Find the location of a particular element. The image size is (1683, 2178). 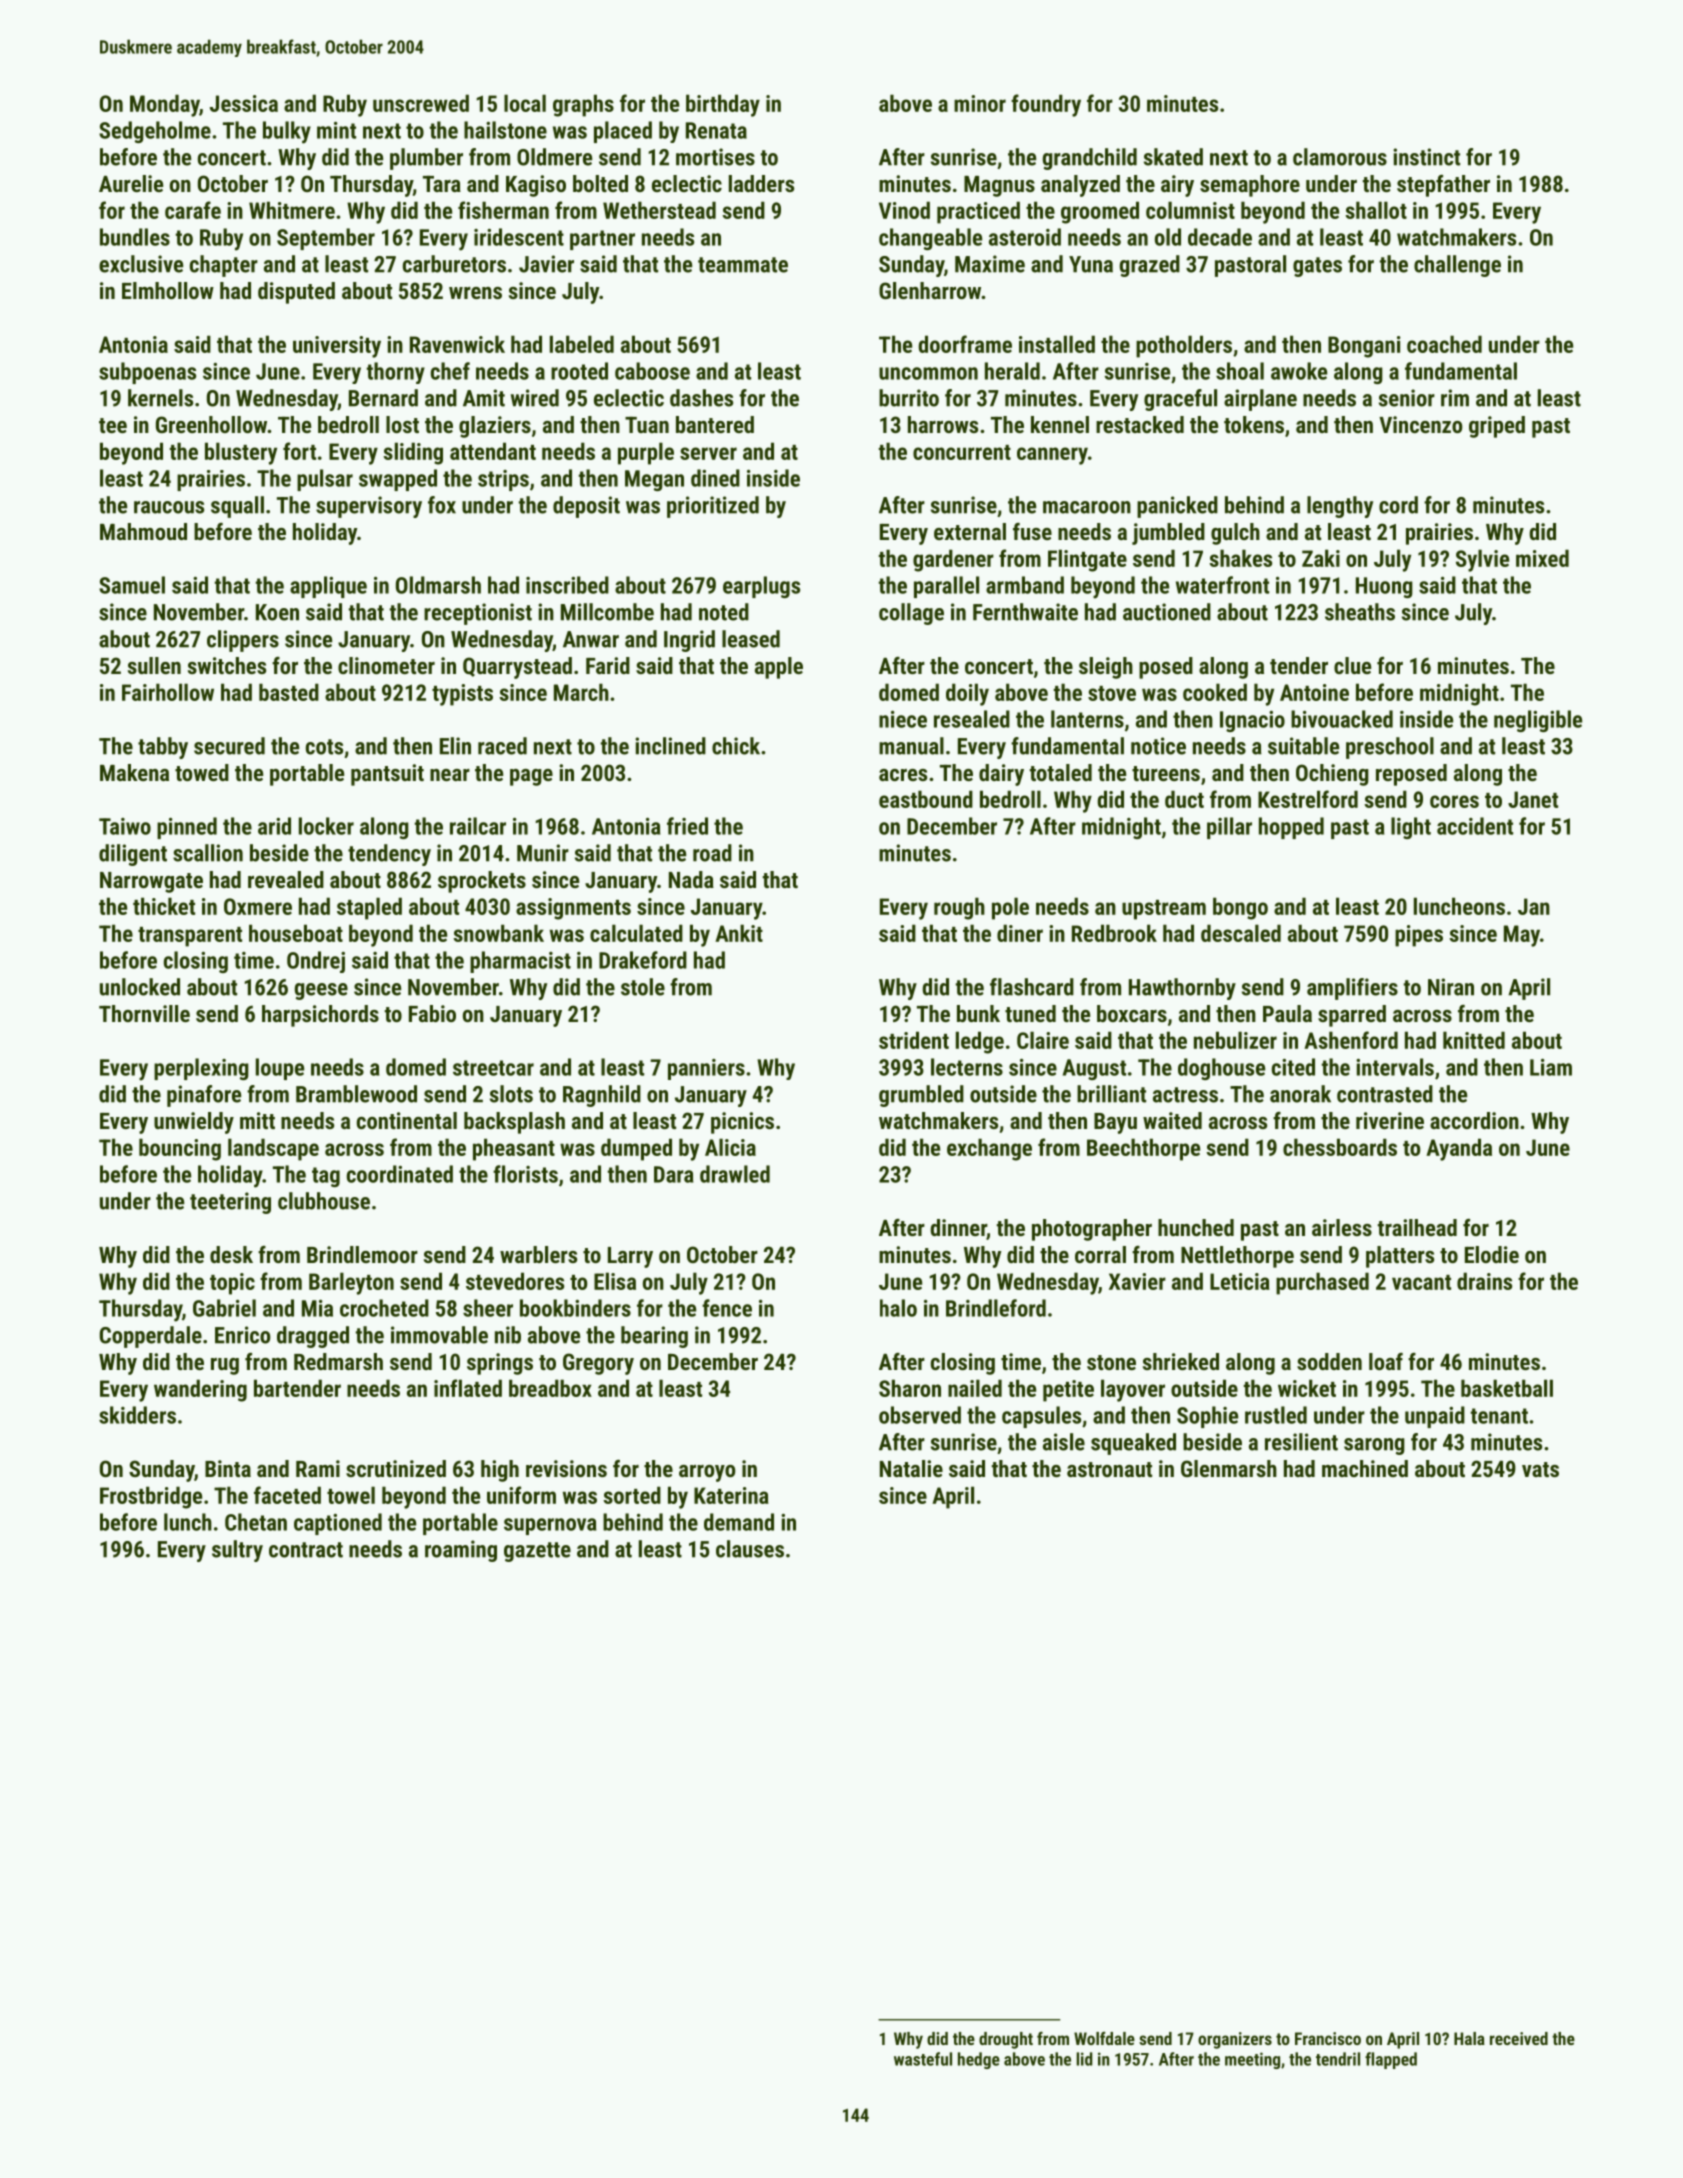

Liam is located at coordinates (1551, 1067).
